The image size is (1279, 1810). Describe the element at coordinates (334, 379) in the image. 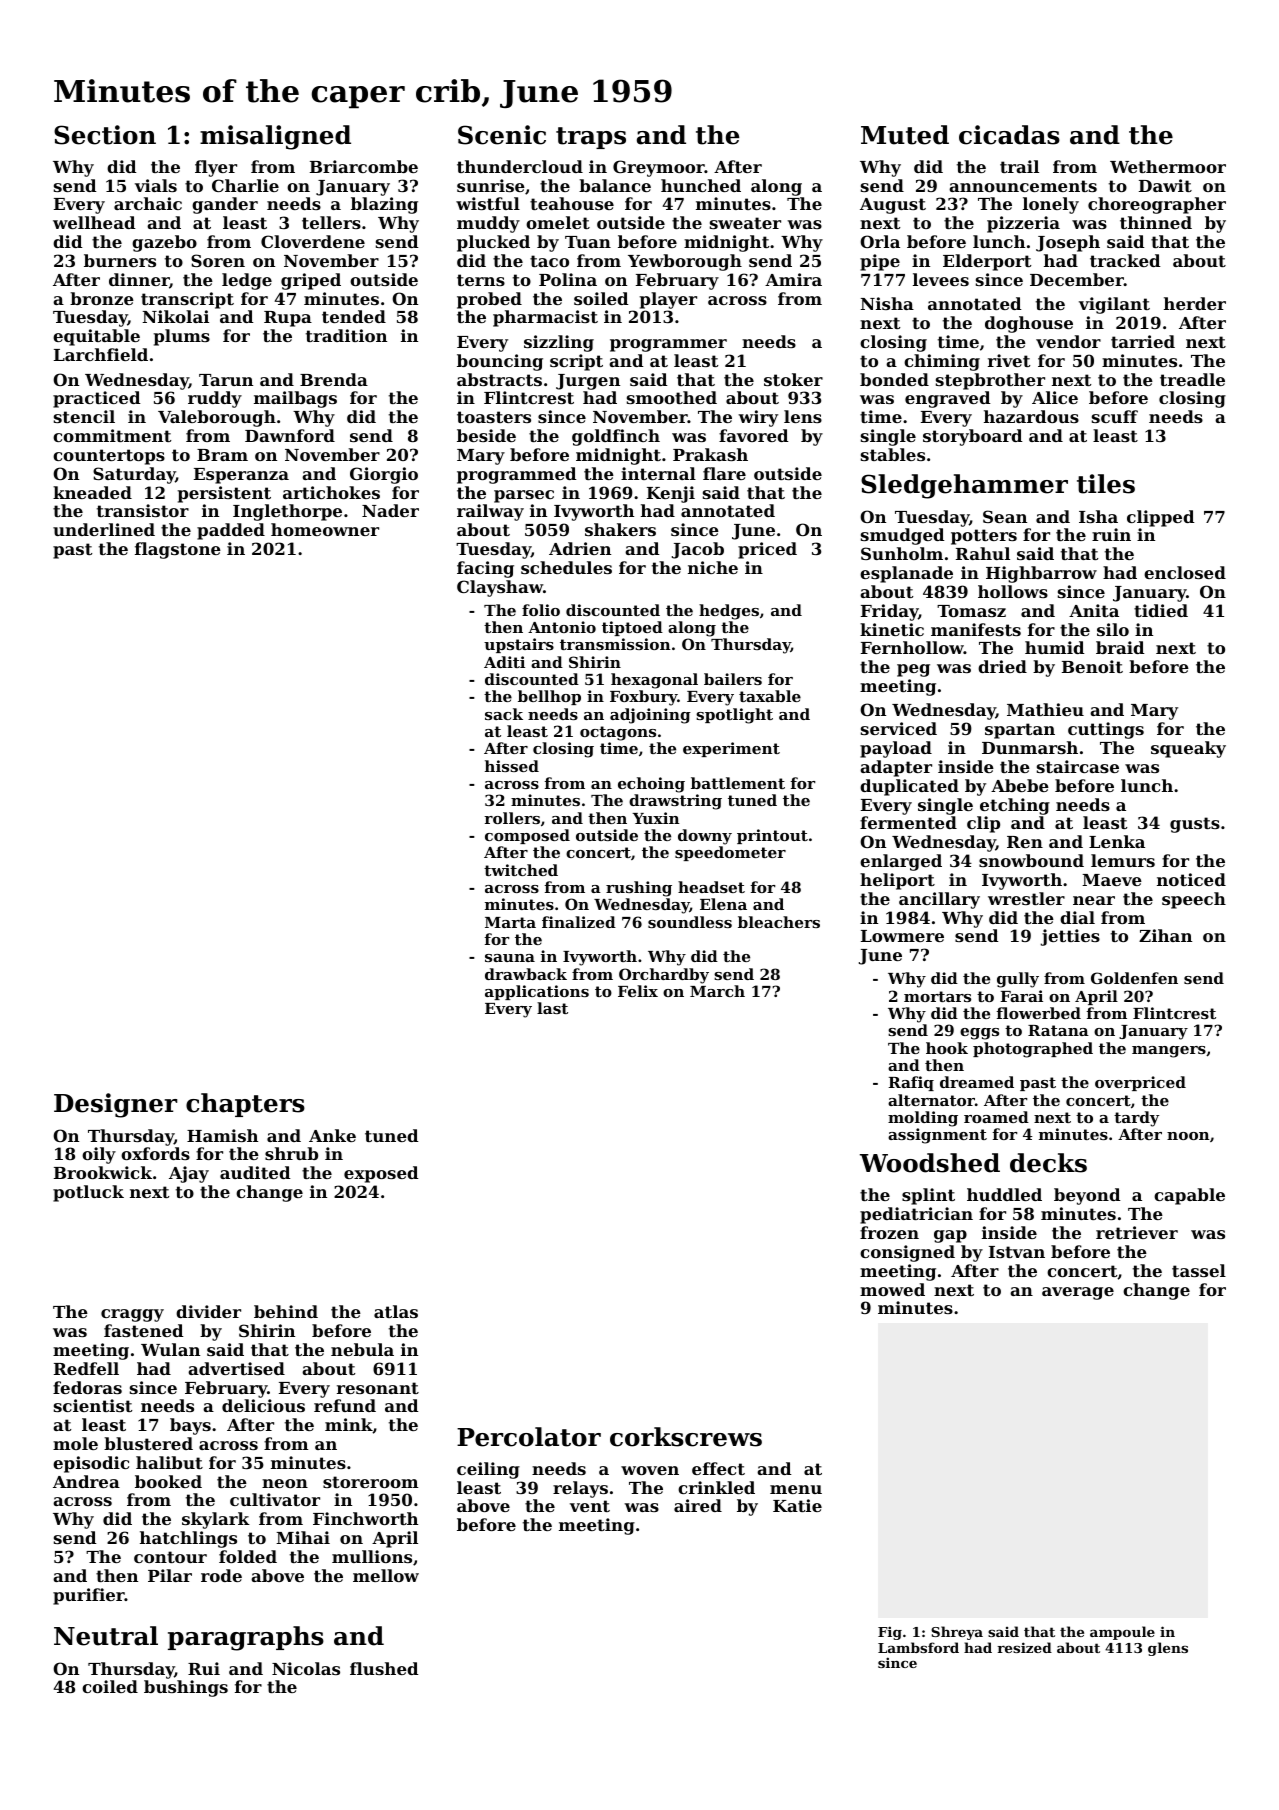

I see `Brenda` at that location.
